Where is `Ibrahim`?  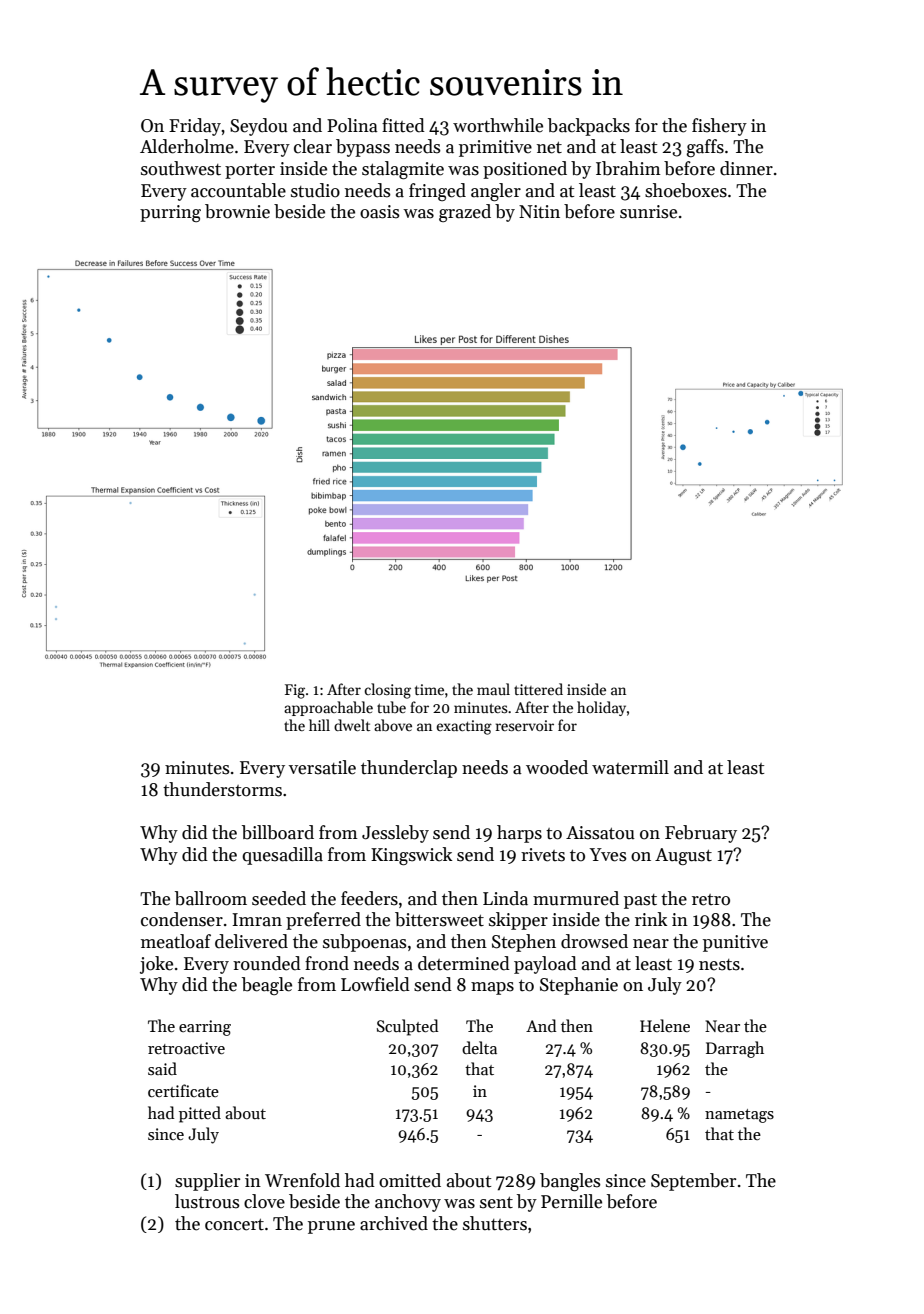 Ibrahim is located at coordinates (628, 168).
